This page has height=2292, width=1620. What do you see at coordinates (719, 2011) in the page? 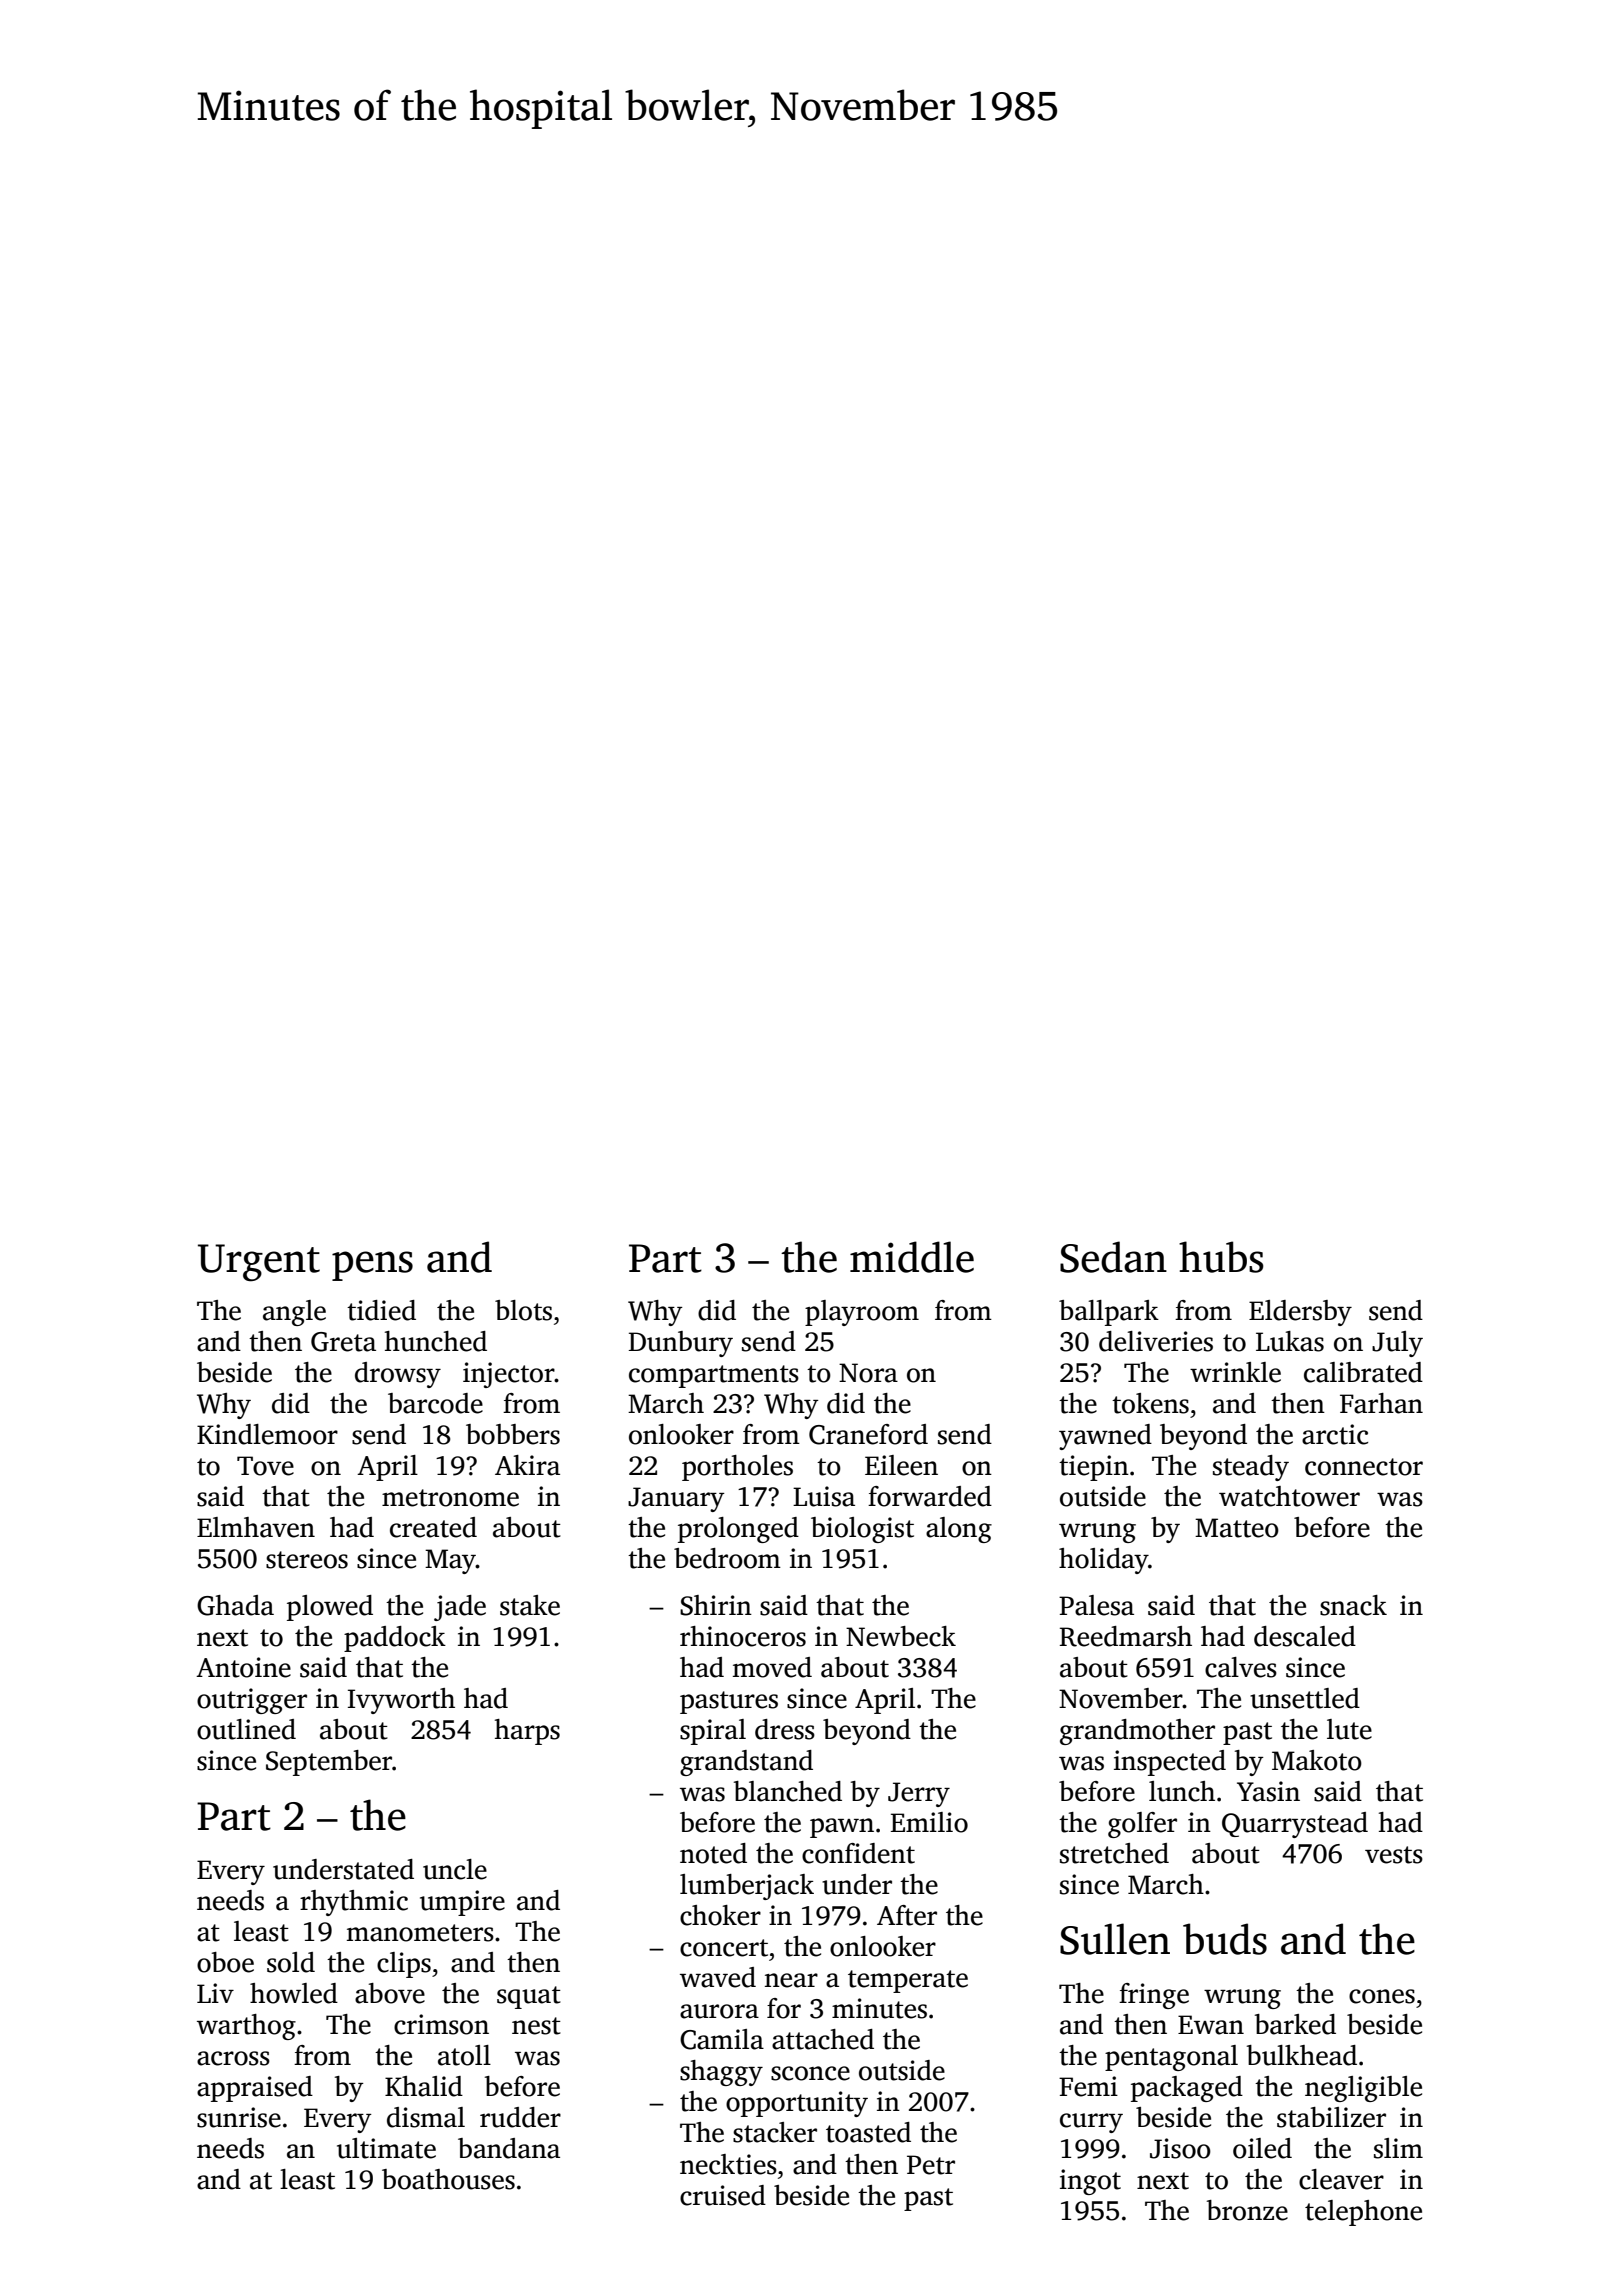
I see `aurora` at bounding box center [719, 2011].
